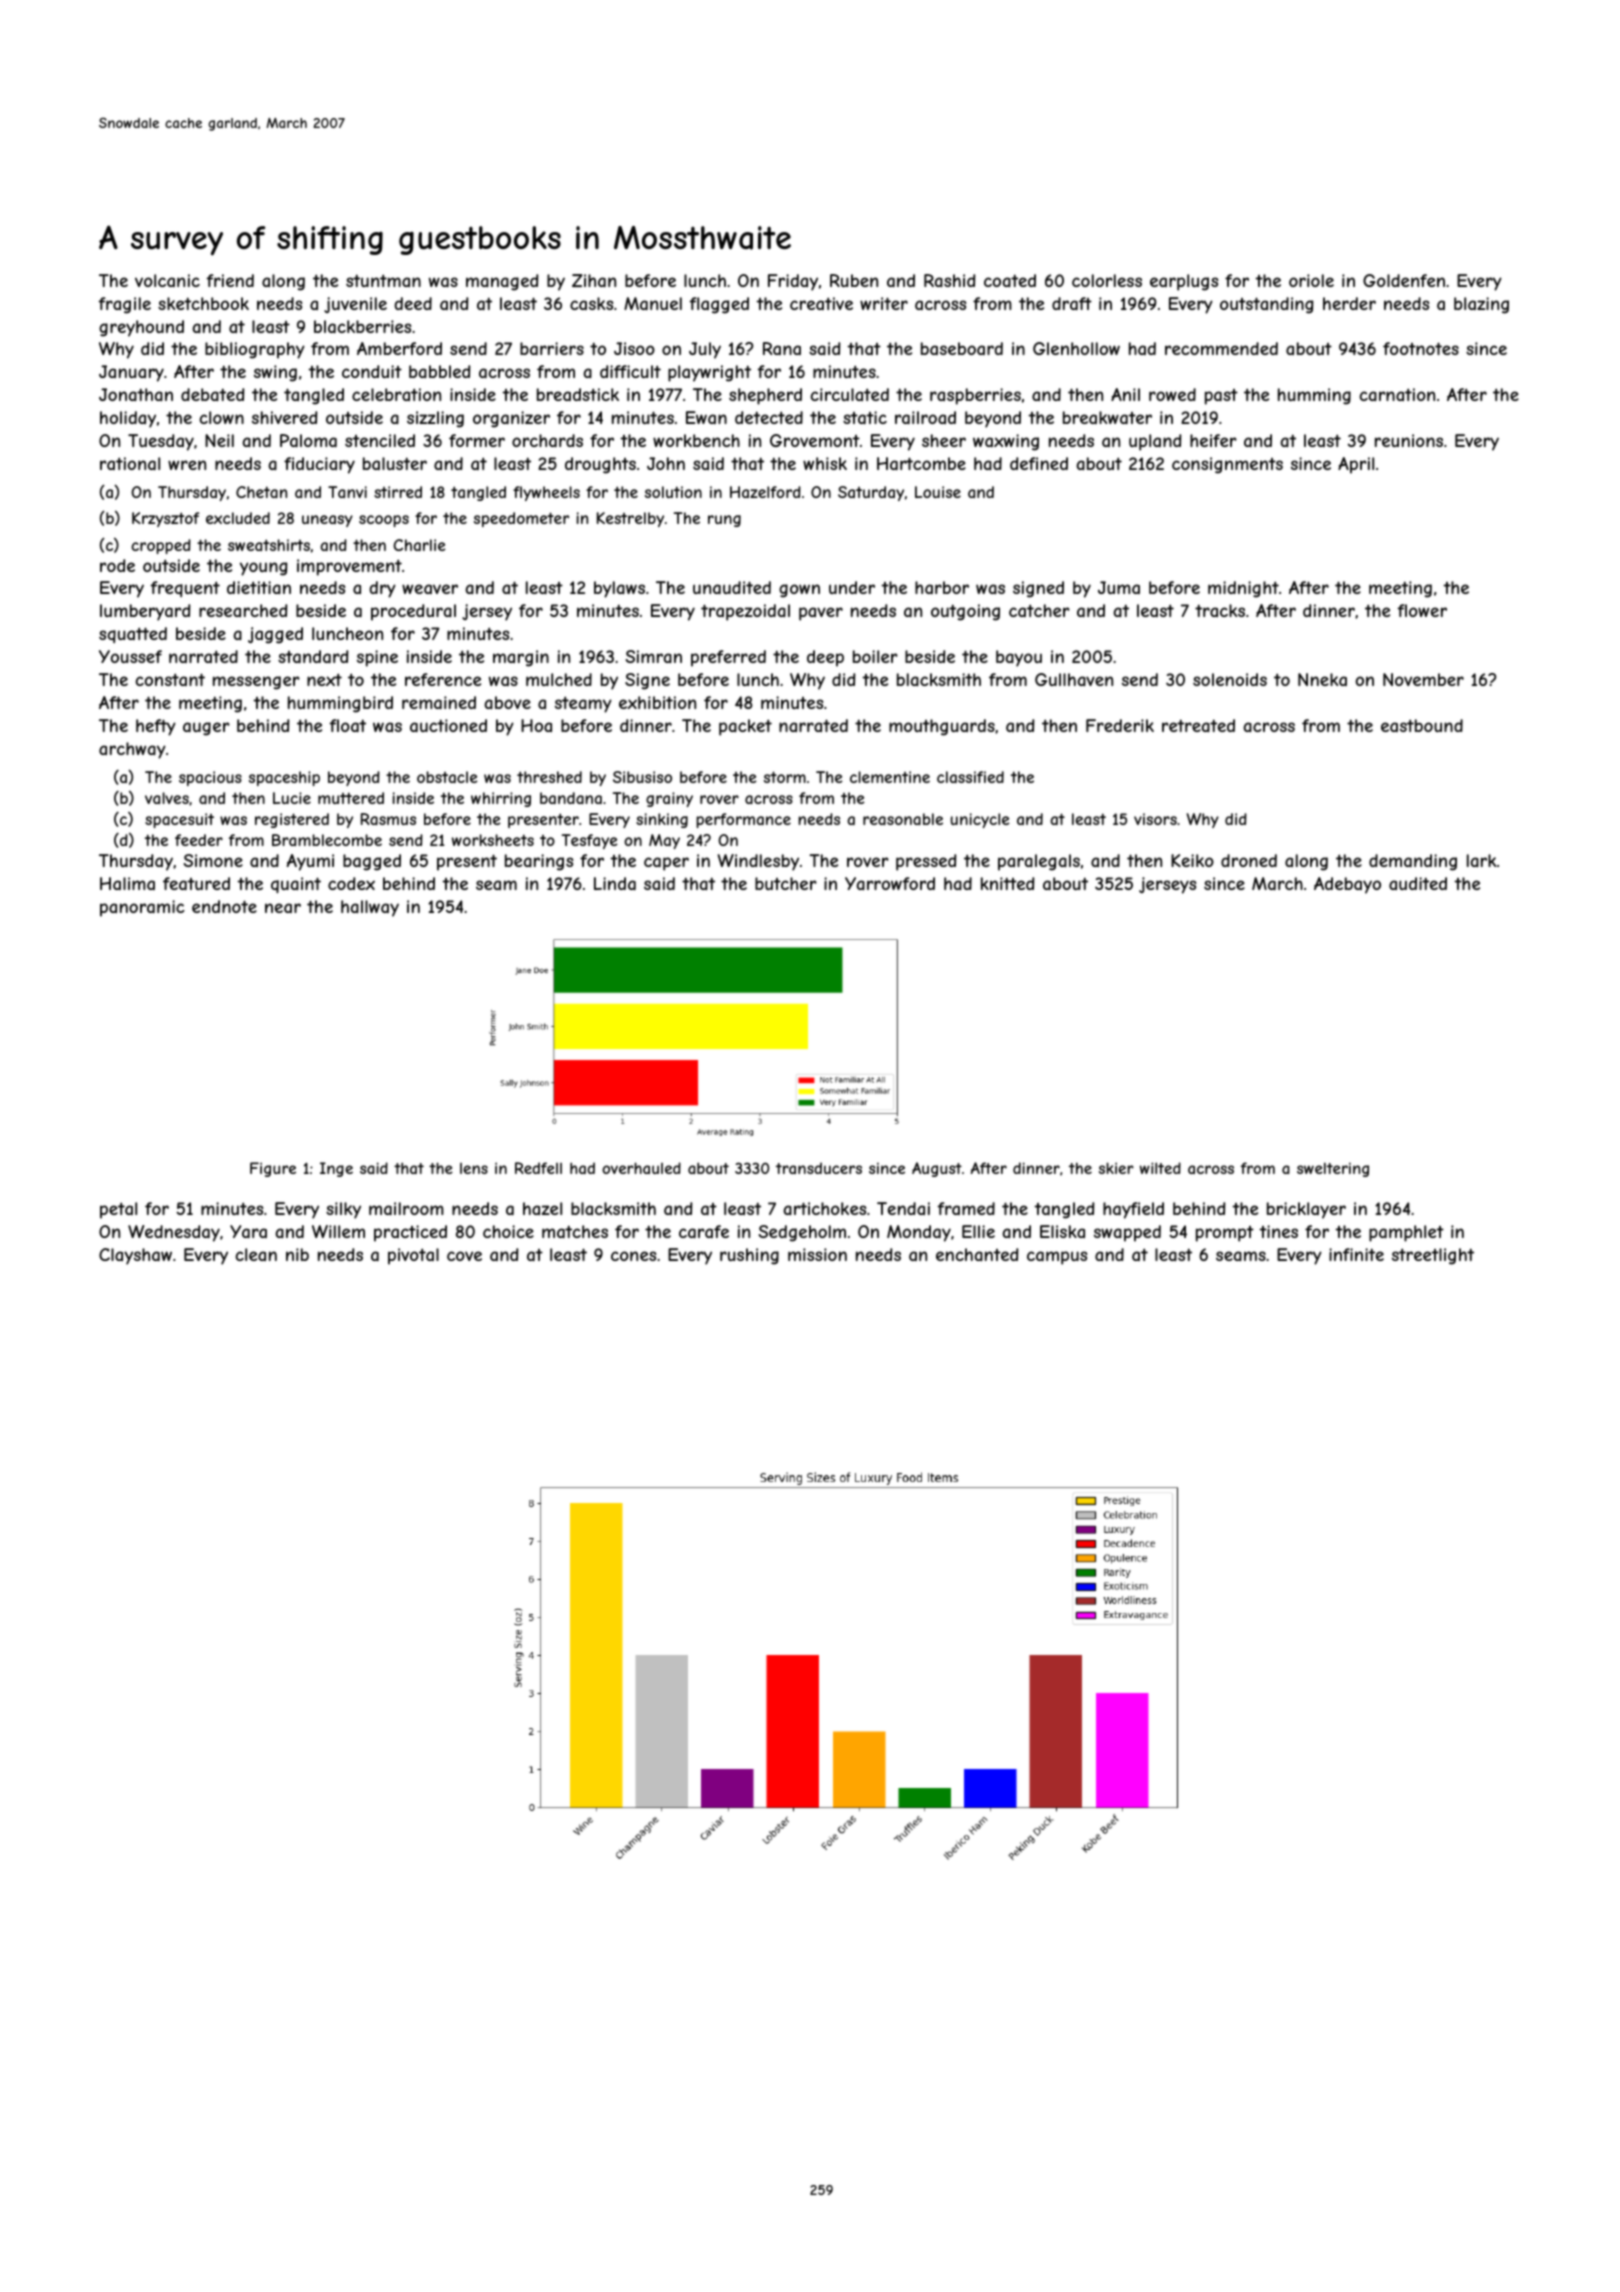  Describe the element at coordinates (1221, 348) in the document. I see `recommended` at that location.
